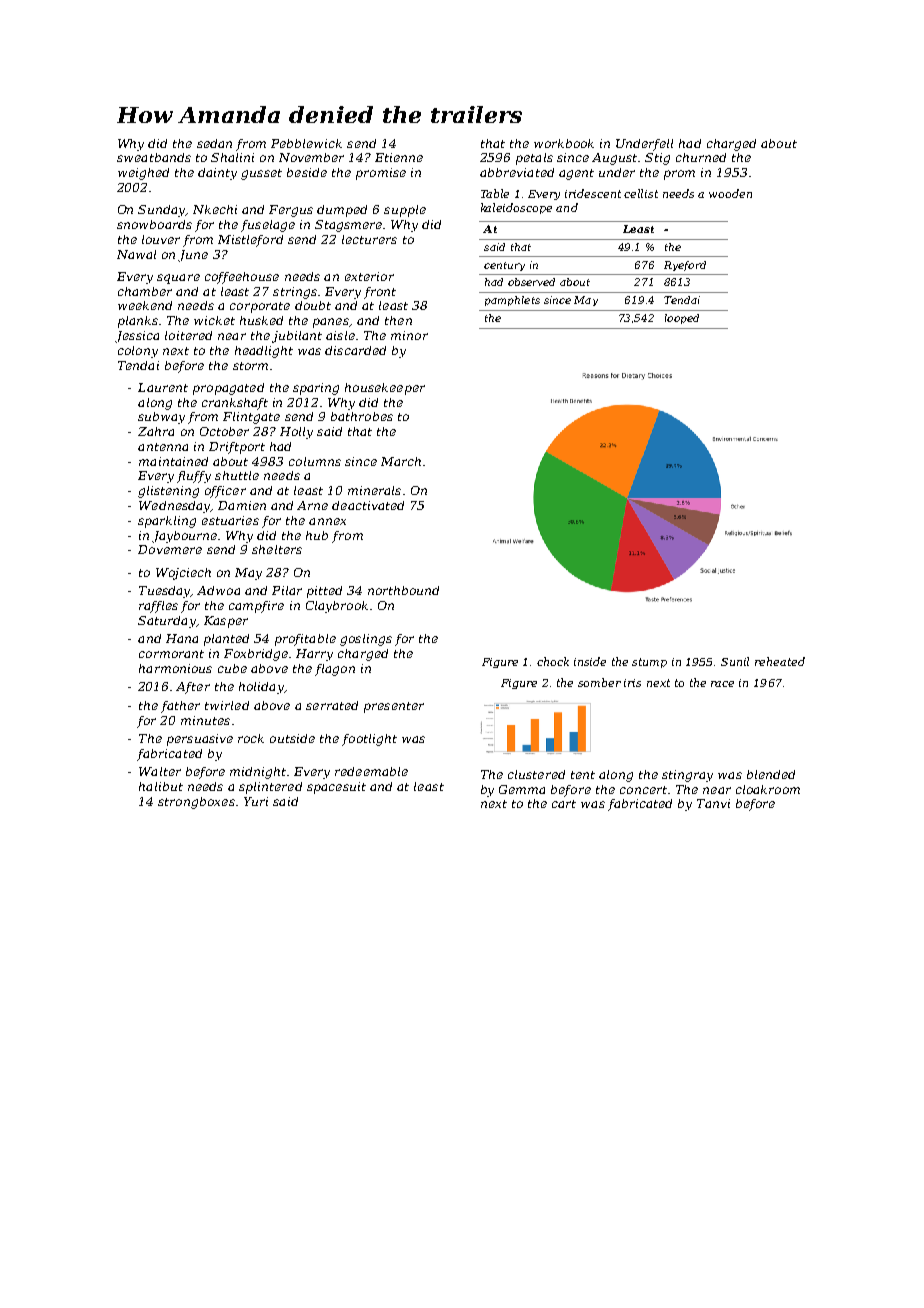  I want to click on midnight, so click(258, 773).
